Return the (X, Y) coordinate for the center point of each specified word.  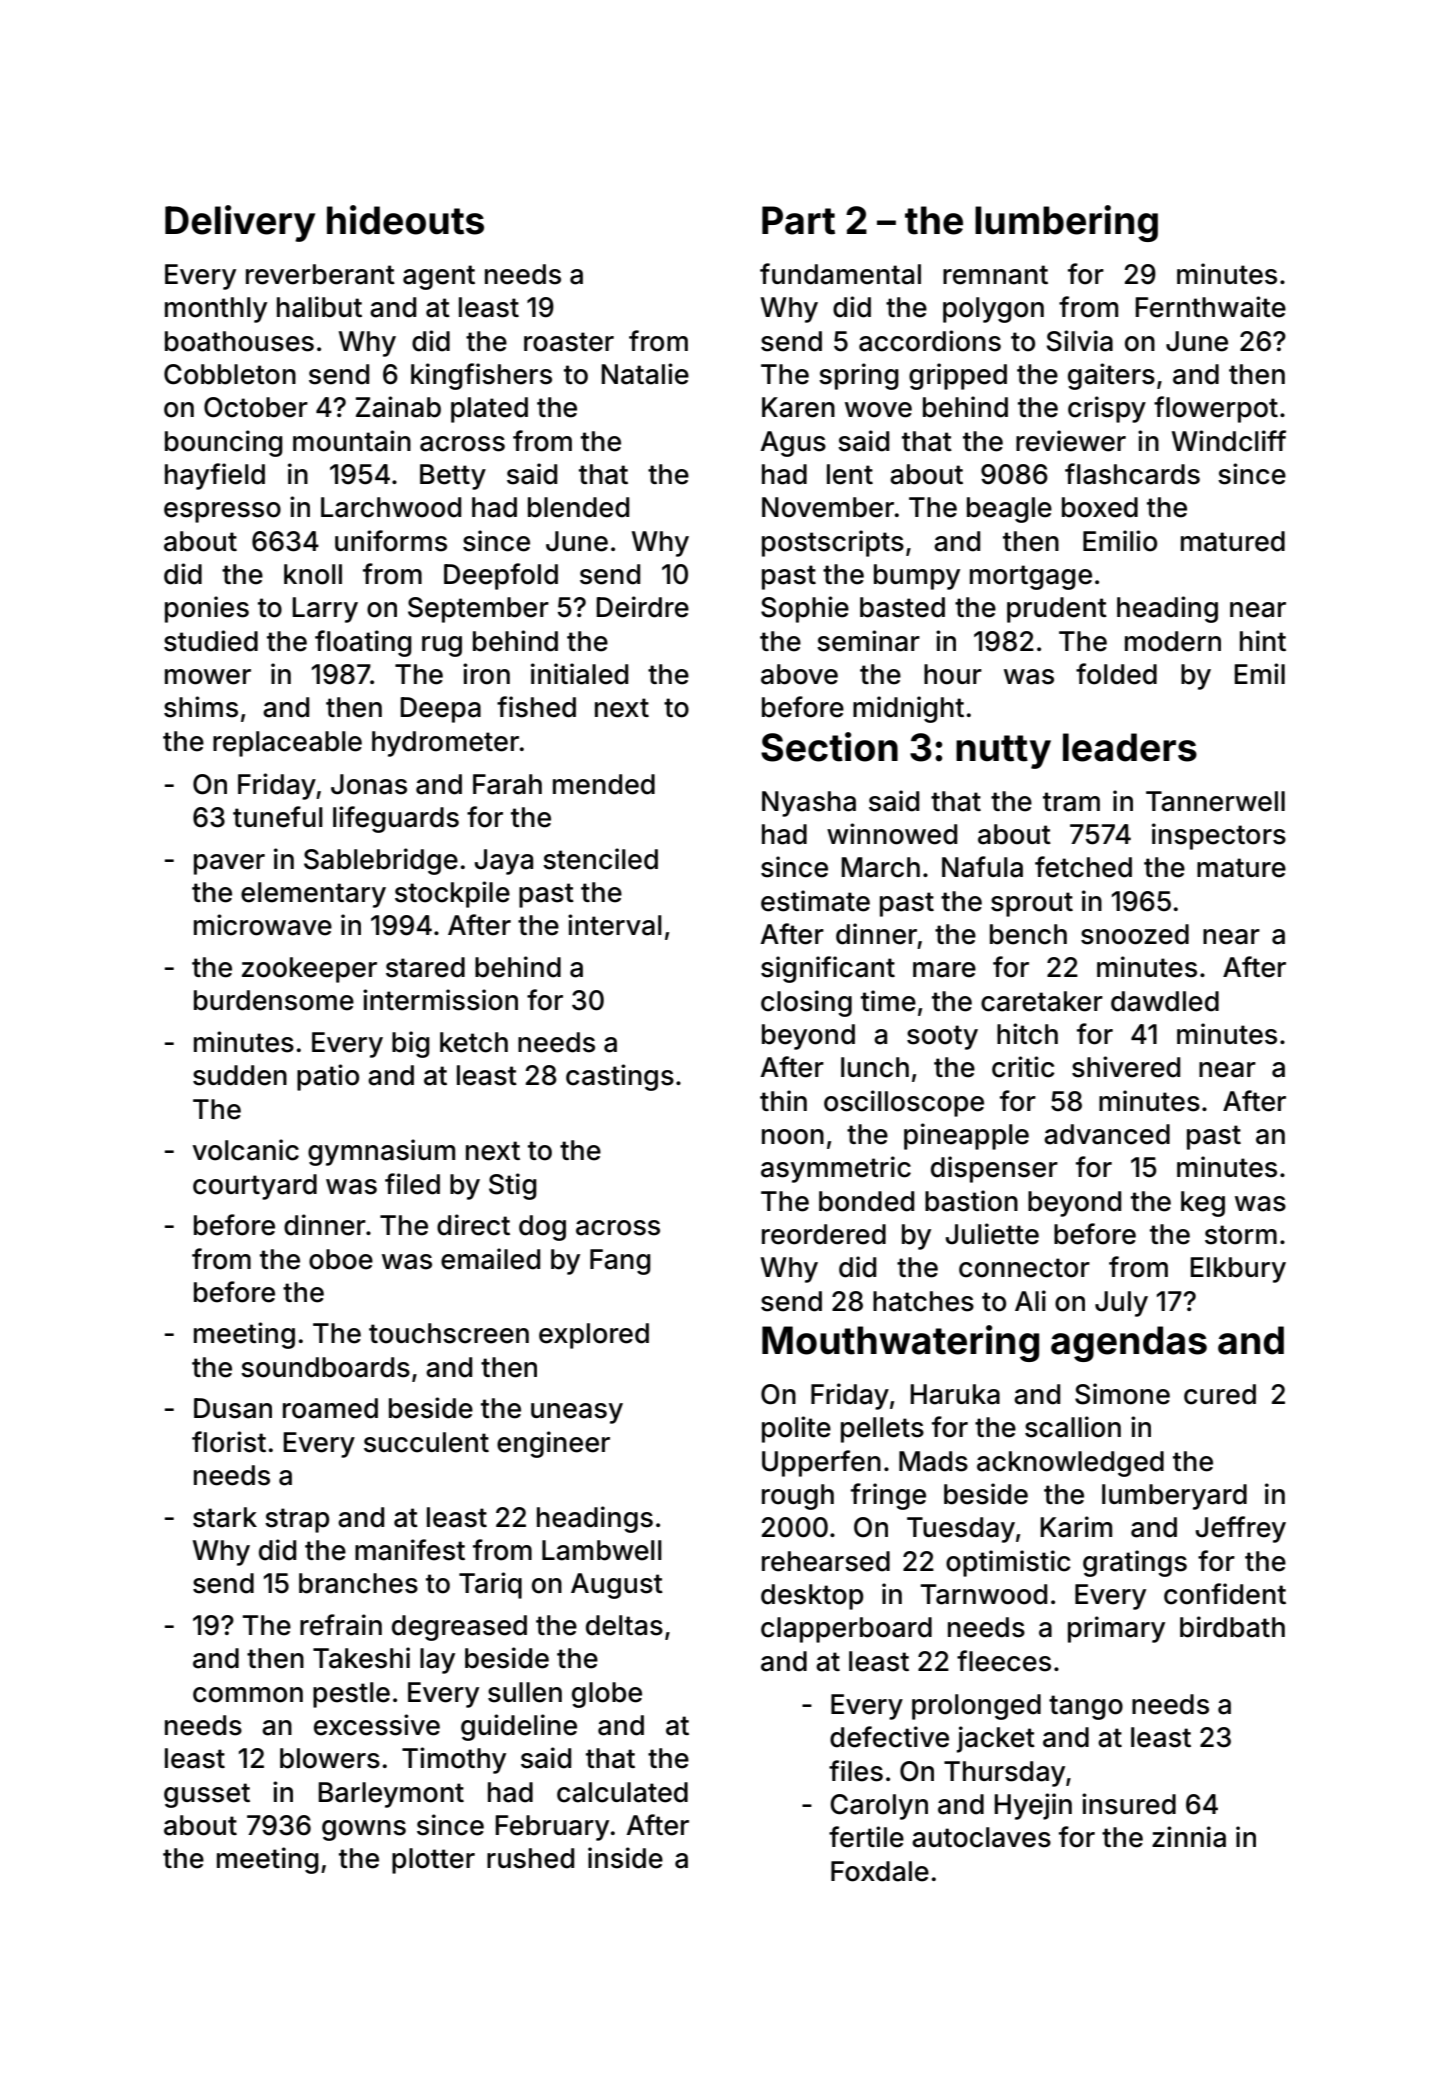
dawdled (1165, 1001)
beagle (1009, 510)
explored (594, 1336)
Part (798, 220)
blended (578, 507)
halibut (319, 307)
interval (615, 925)
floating (363, 643)
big (411, 1044)
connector (1024, 1268)
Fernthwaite (1211, 307)
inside (625, 1858)
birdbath (1232, 1627)
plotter (433, 1861)
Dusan (233, 1408)
